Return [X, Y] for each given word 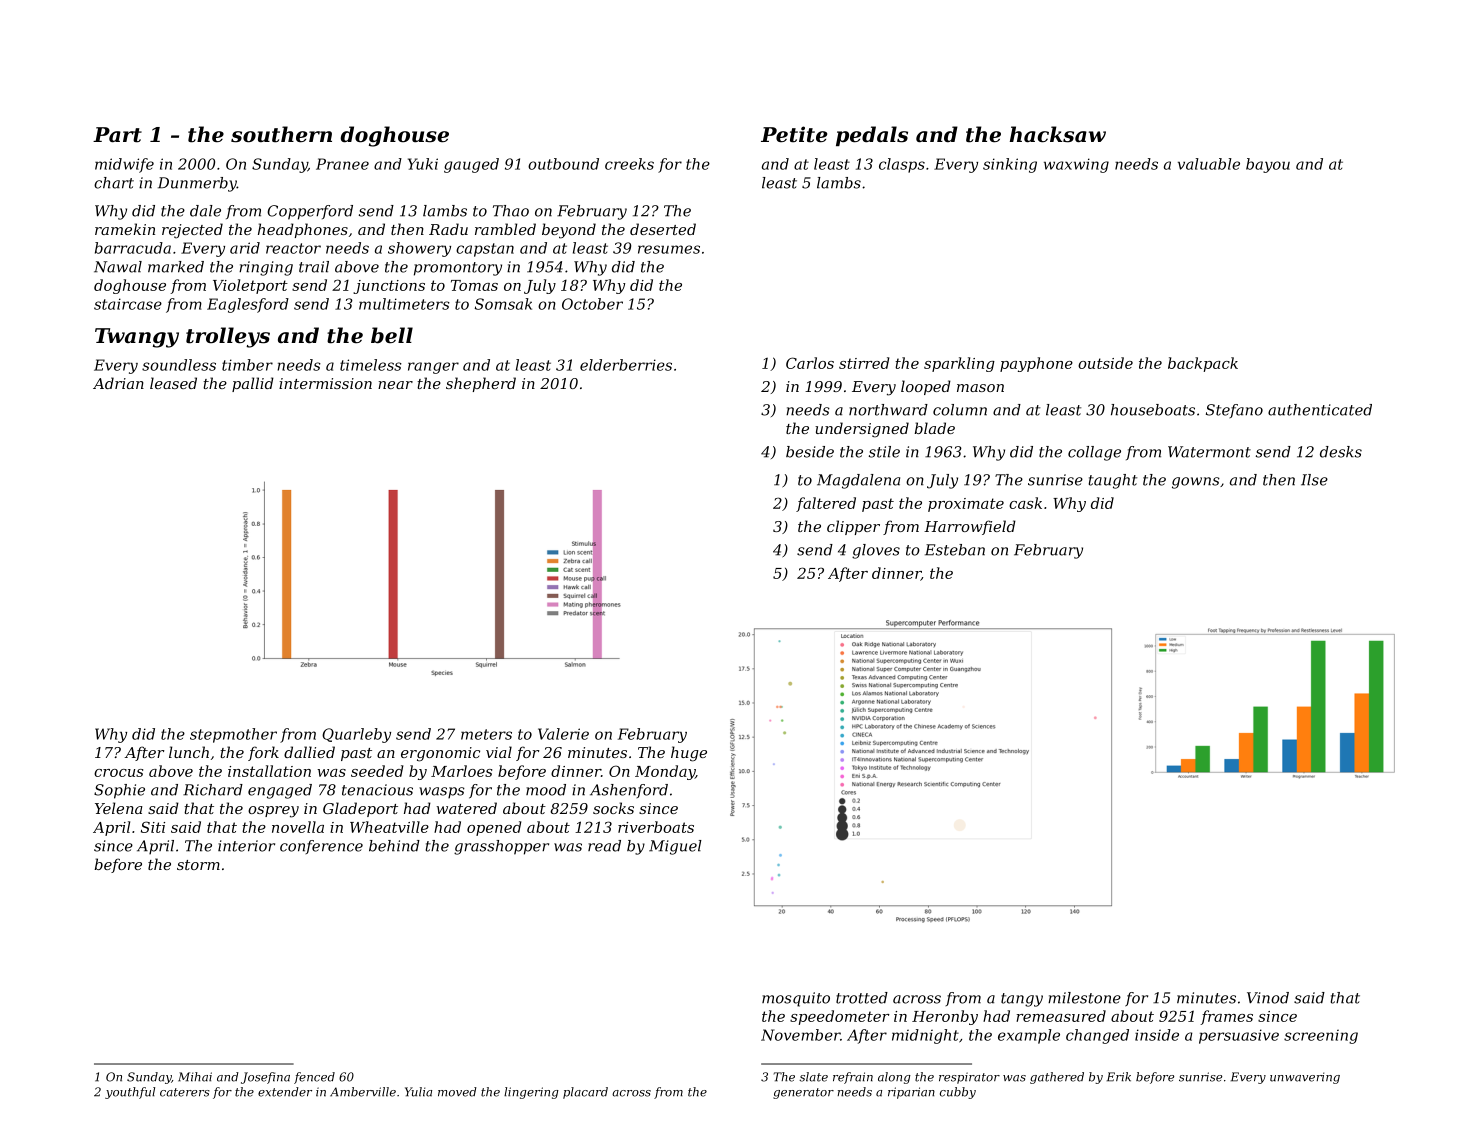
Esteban [955, 550]
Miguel [675, 847]
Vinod [1268, 998]
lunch [189, 752]
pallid [253, 384]
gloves [876, 551]
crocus [118, 773]
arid [245, 248]
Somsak [503, 304]
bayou [1268, 165]
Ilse [1314, 480]
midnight [925, 1036]
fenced [314, 1078]
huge [689, 754]
